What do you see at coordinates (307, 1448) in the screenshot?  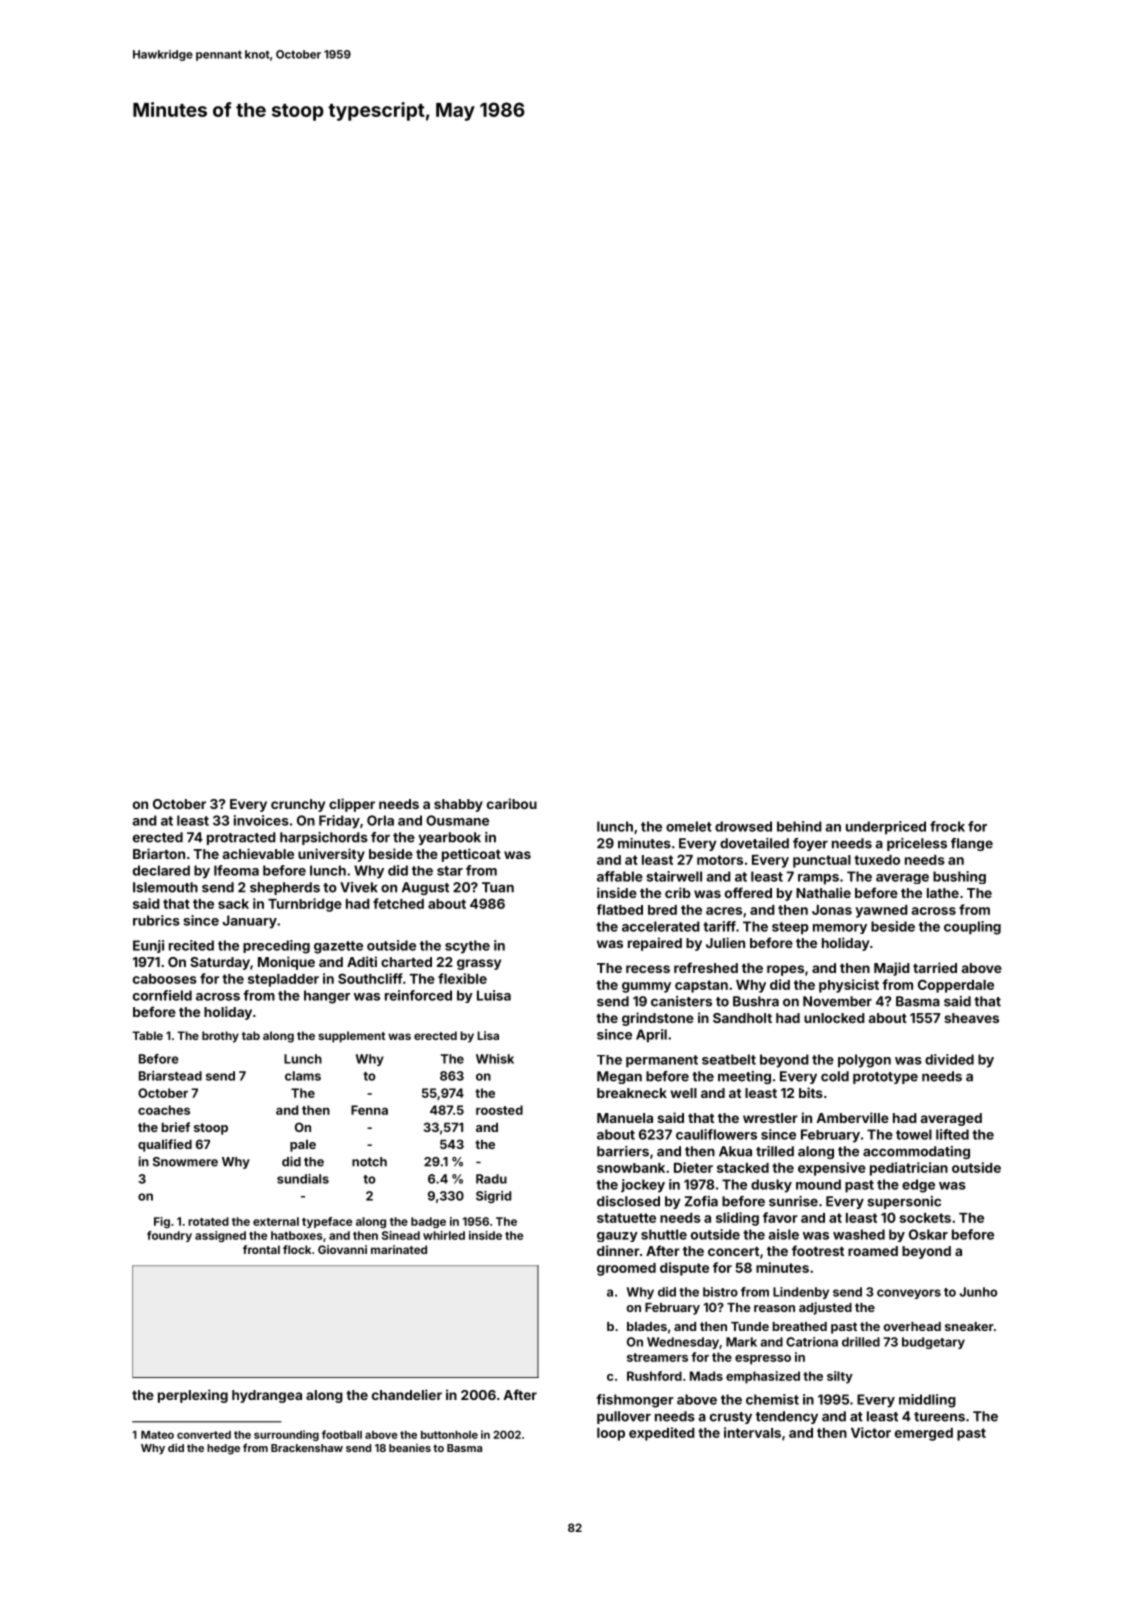 I see `Brackenshaw` at bounding box center [307, 1448].
